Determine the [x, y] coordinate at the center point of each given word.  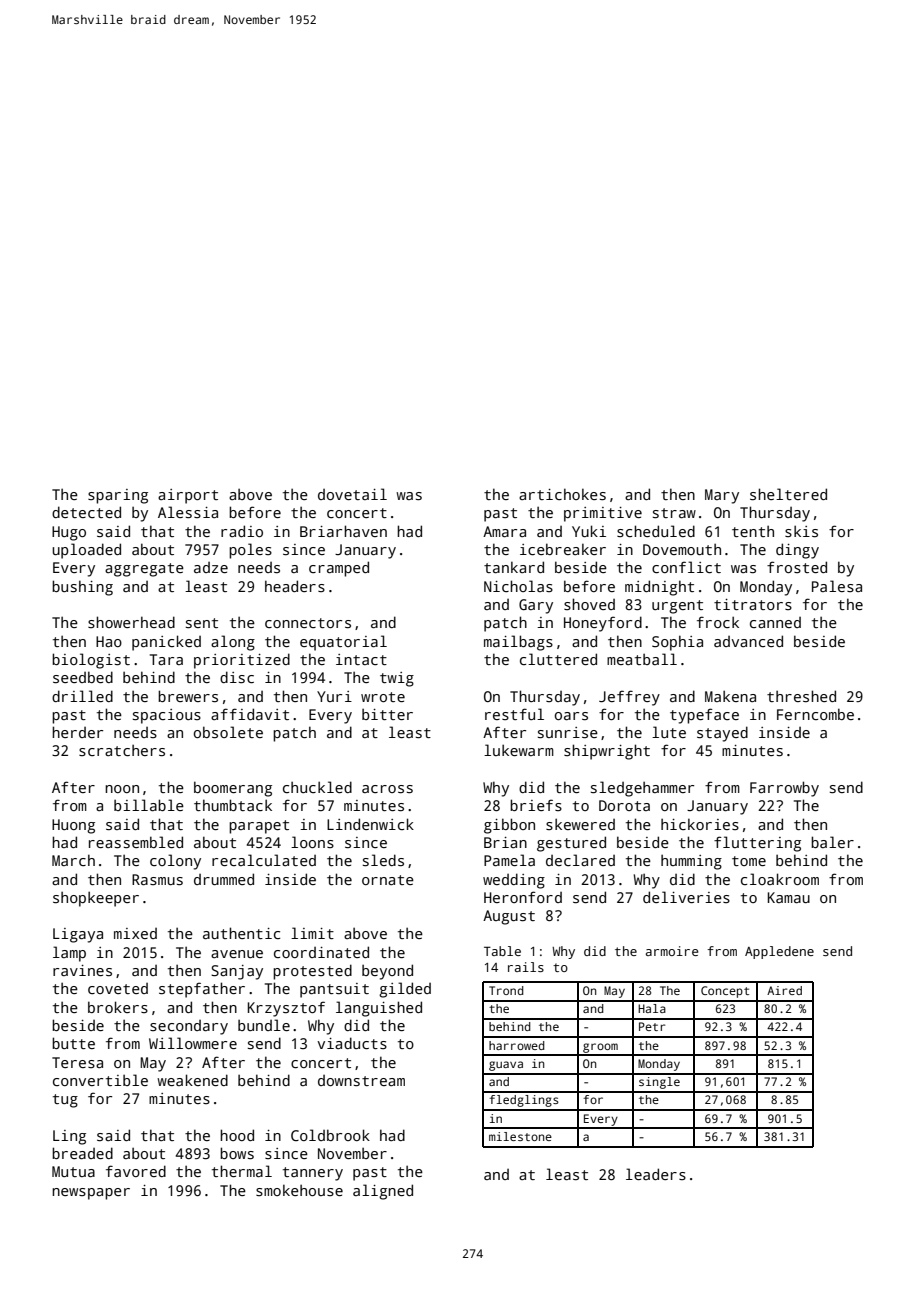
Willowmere [193, 1043]
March [73, 860]
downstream [361, 1081]
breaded [82, 1153]
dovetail [352, 494]
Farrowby [784, 789]
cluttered [558, 659]
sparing [118, 496]
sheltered [788, 494]
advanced [748, 641]
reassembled [136, 842]
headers [295, 586]
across [387, 789]
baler [832, 842]
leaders [656, 1174]
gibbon [509, 826]
